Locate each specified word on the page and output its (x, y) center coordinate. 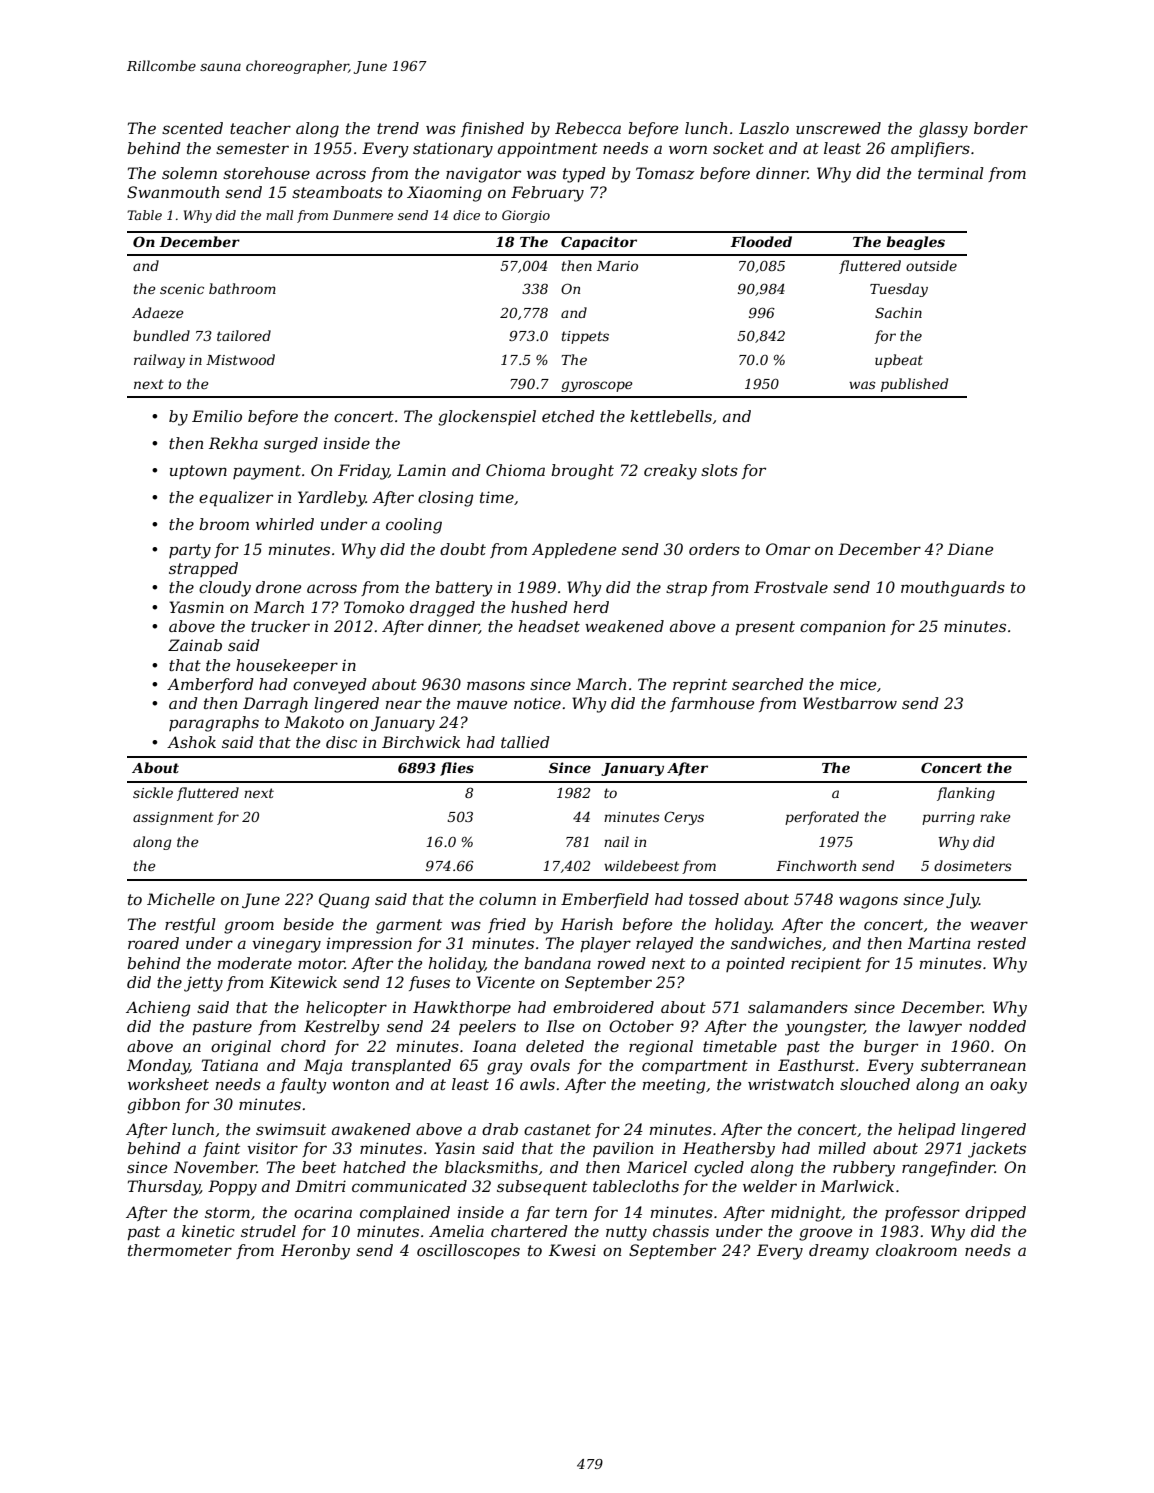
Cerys (684, 818)
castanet (557, 1129)
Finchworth (816, 865)
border (1001, 128)
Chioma (515, 470)
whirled (285, 524)
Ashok (191, 742)
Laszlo (764, 128)
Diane (970, 549)
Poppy (232, 1188)
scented (192, 128)
